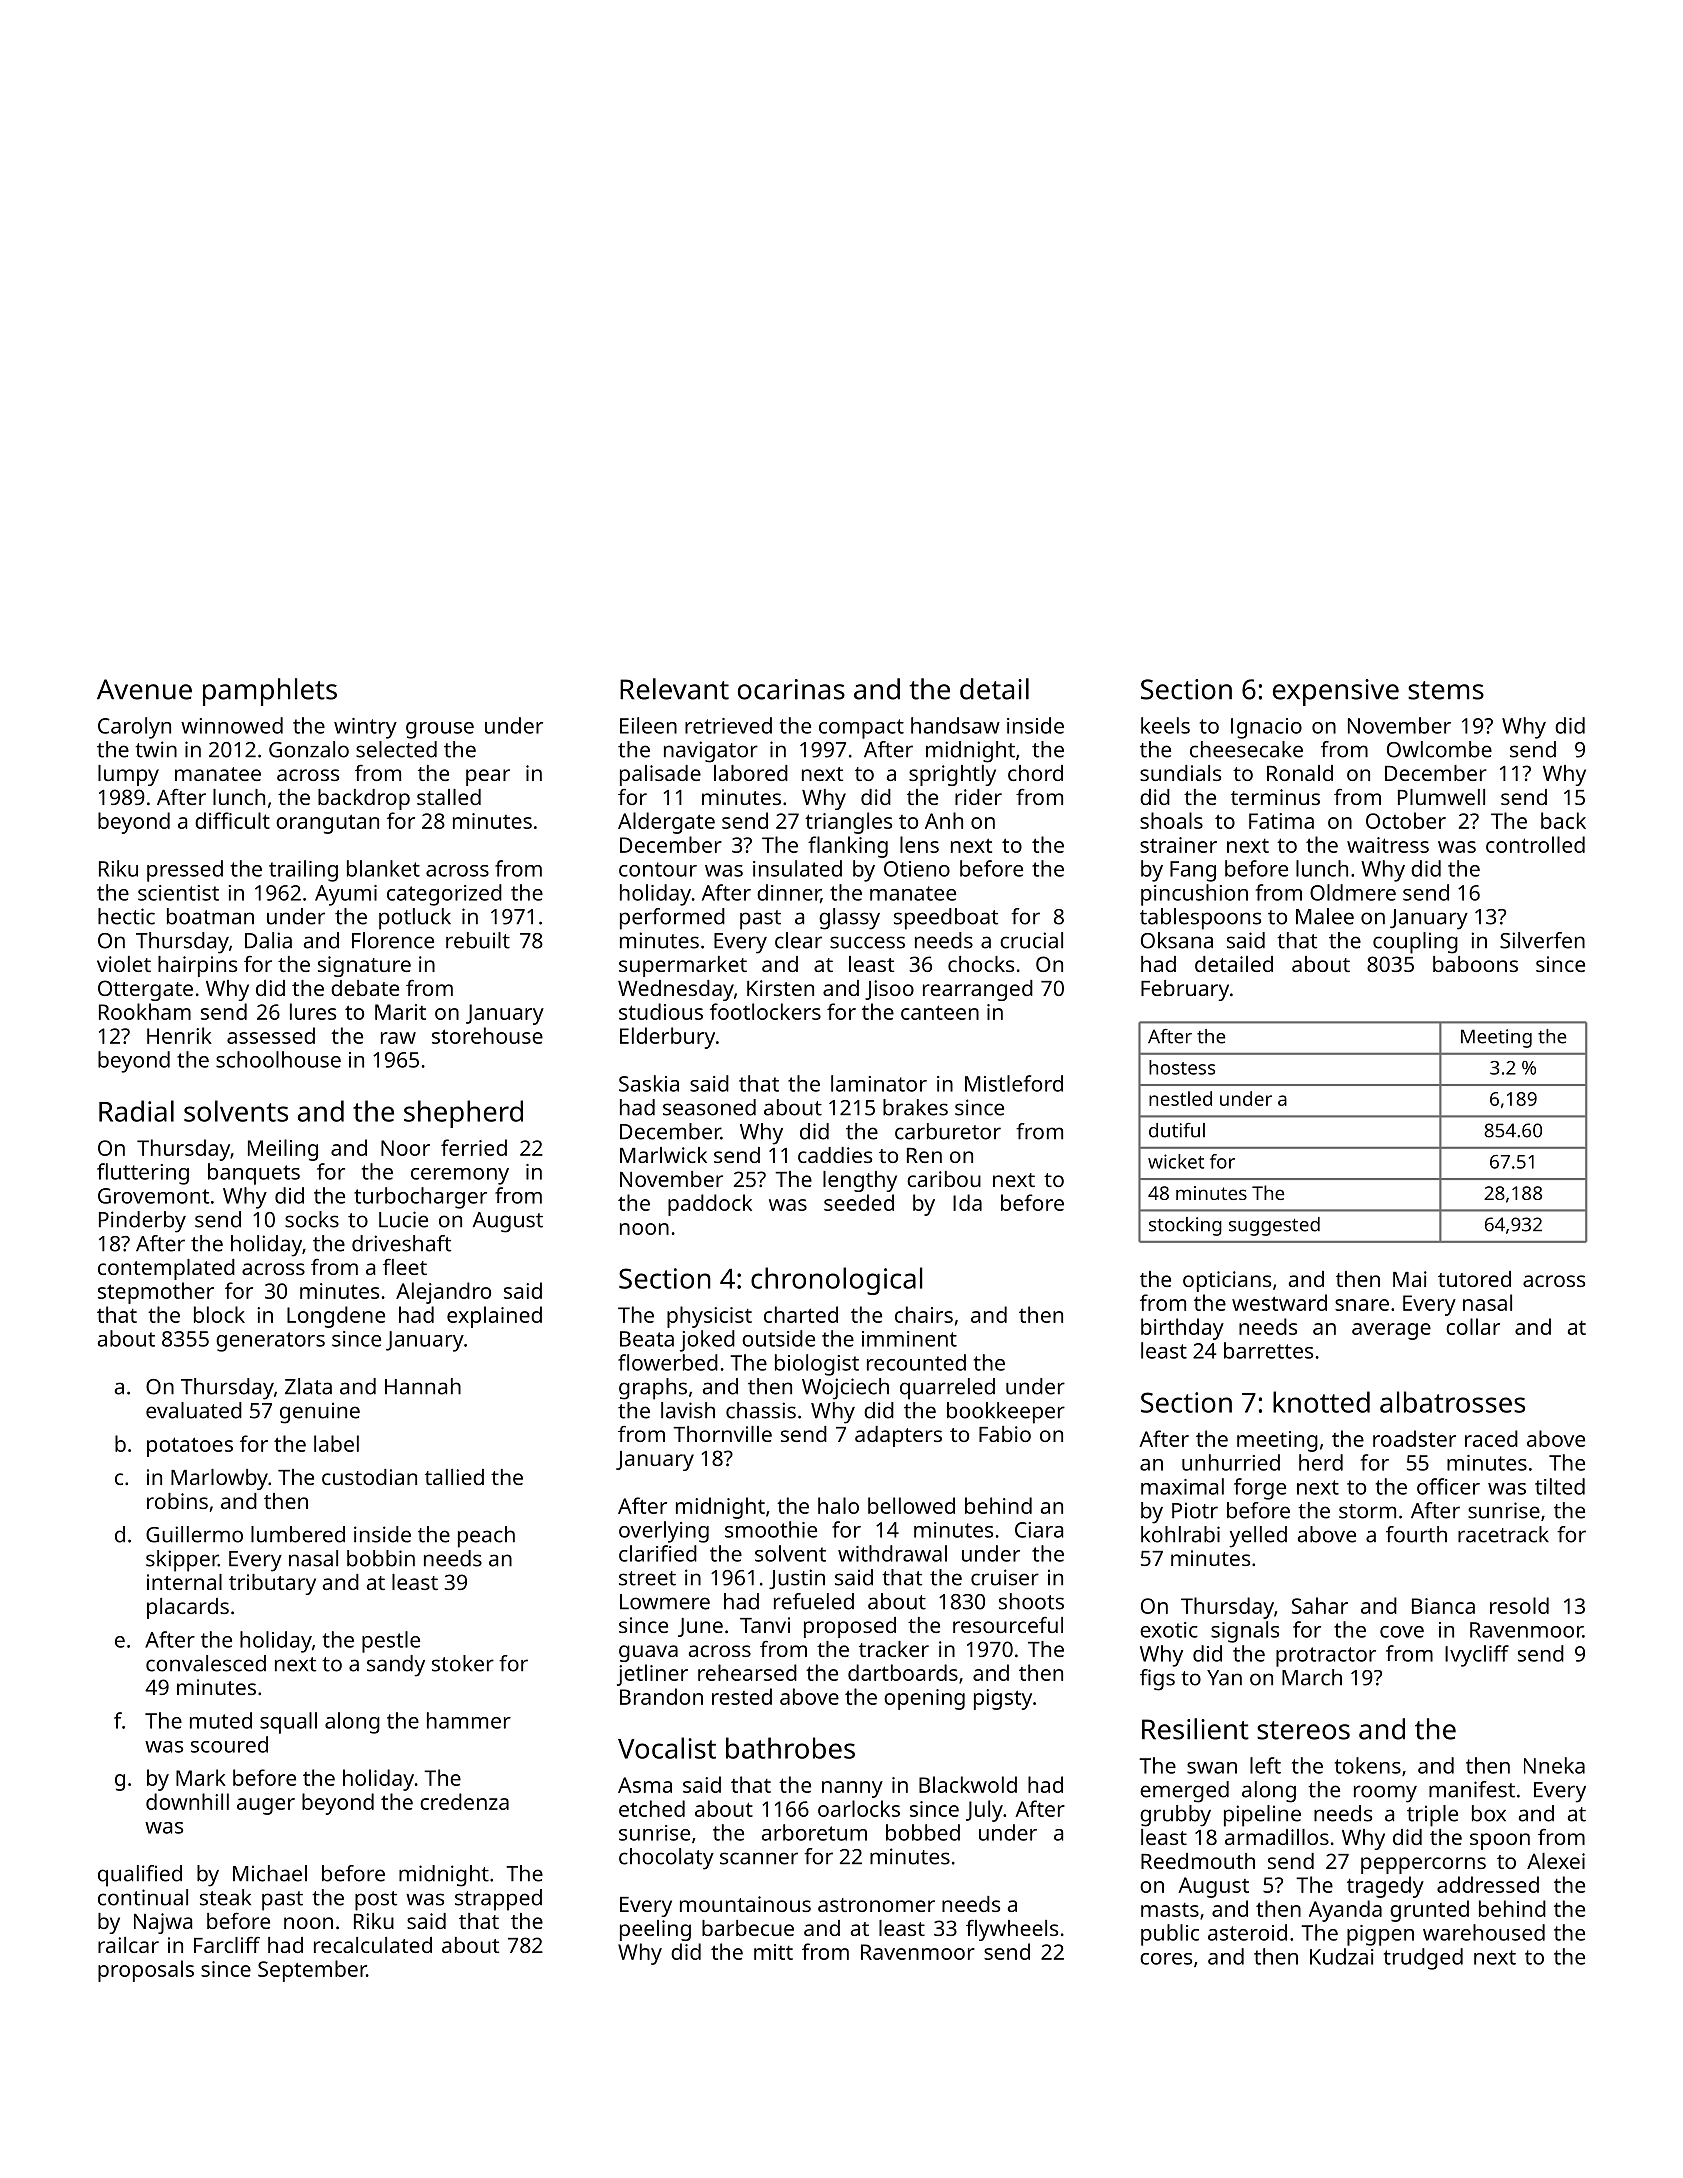  Describe the element at coordinates (791, 689) in the screenshot. I see `ocarinas` at that location.
